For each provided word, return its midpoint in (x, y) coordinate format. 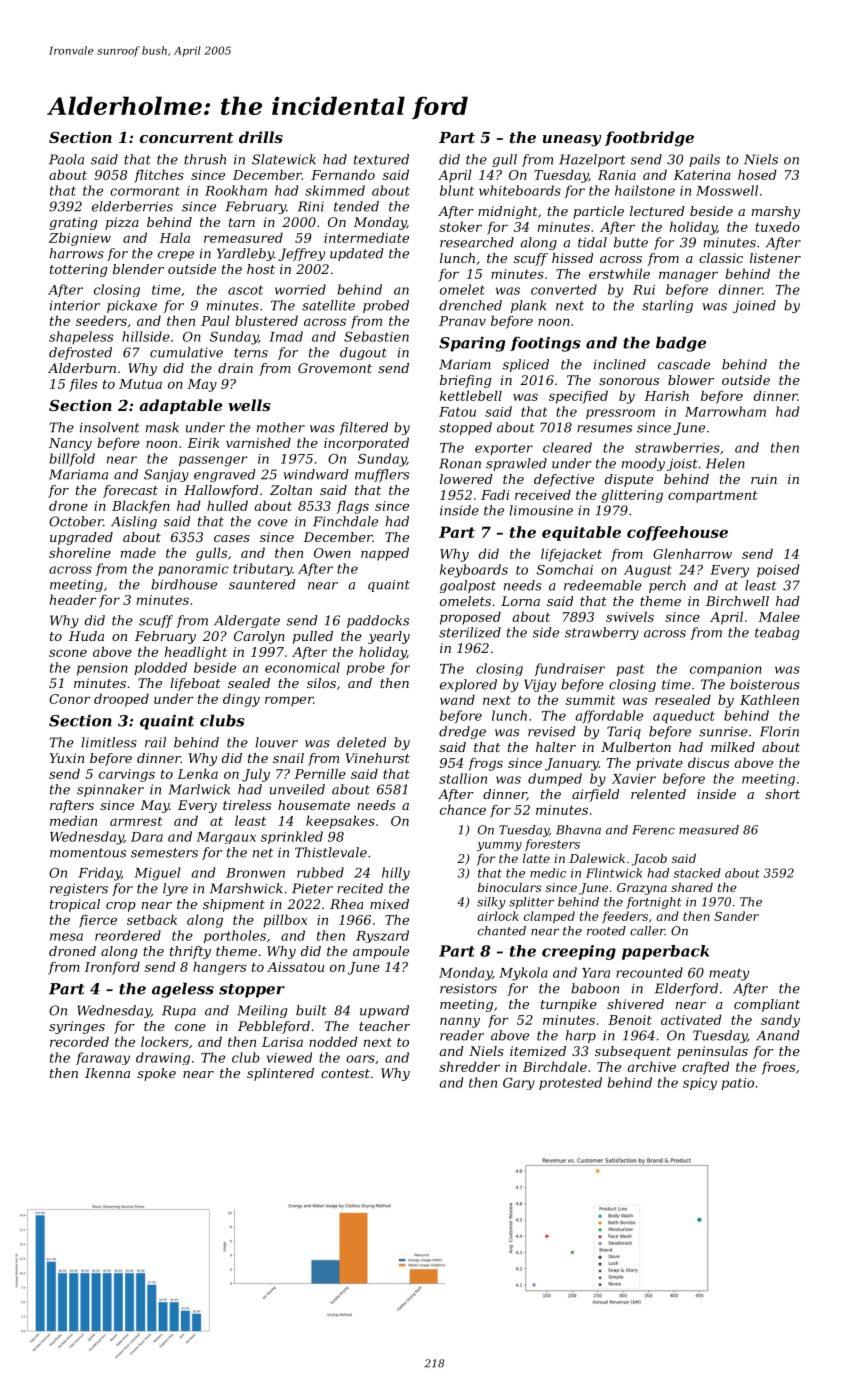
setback (152, 919)
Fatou (457, 412)
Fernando (343, 174)
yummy (499, 846)
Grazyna (642, 889)
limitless (109, 742)
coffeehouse (677, 533)
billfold (72, 459)
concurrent (186, 137)
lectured (657, 211)
